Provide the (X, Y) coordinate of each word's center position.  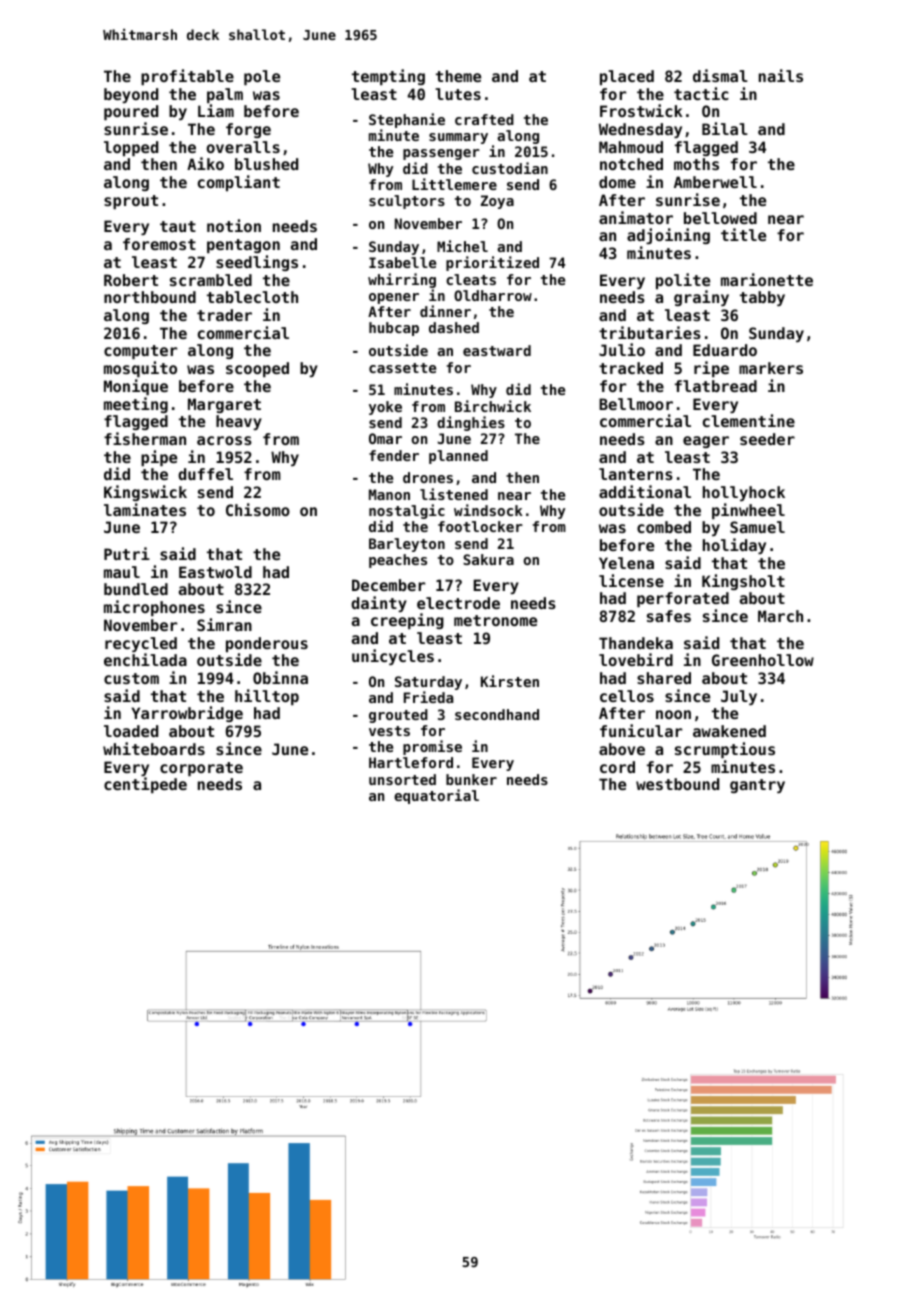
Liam (216, 110)
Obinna (280, 677)
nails (781, 75)
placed (627, 77)
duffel (205, 474)
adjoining (668, 236)
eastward (497, 350)
